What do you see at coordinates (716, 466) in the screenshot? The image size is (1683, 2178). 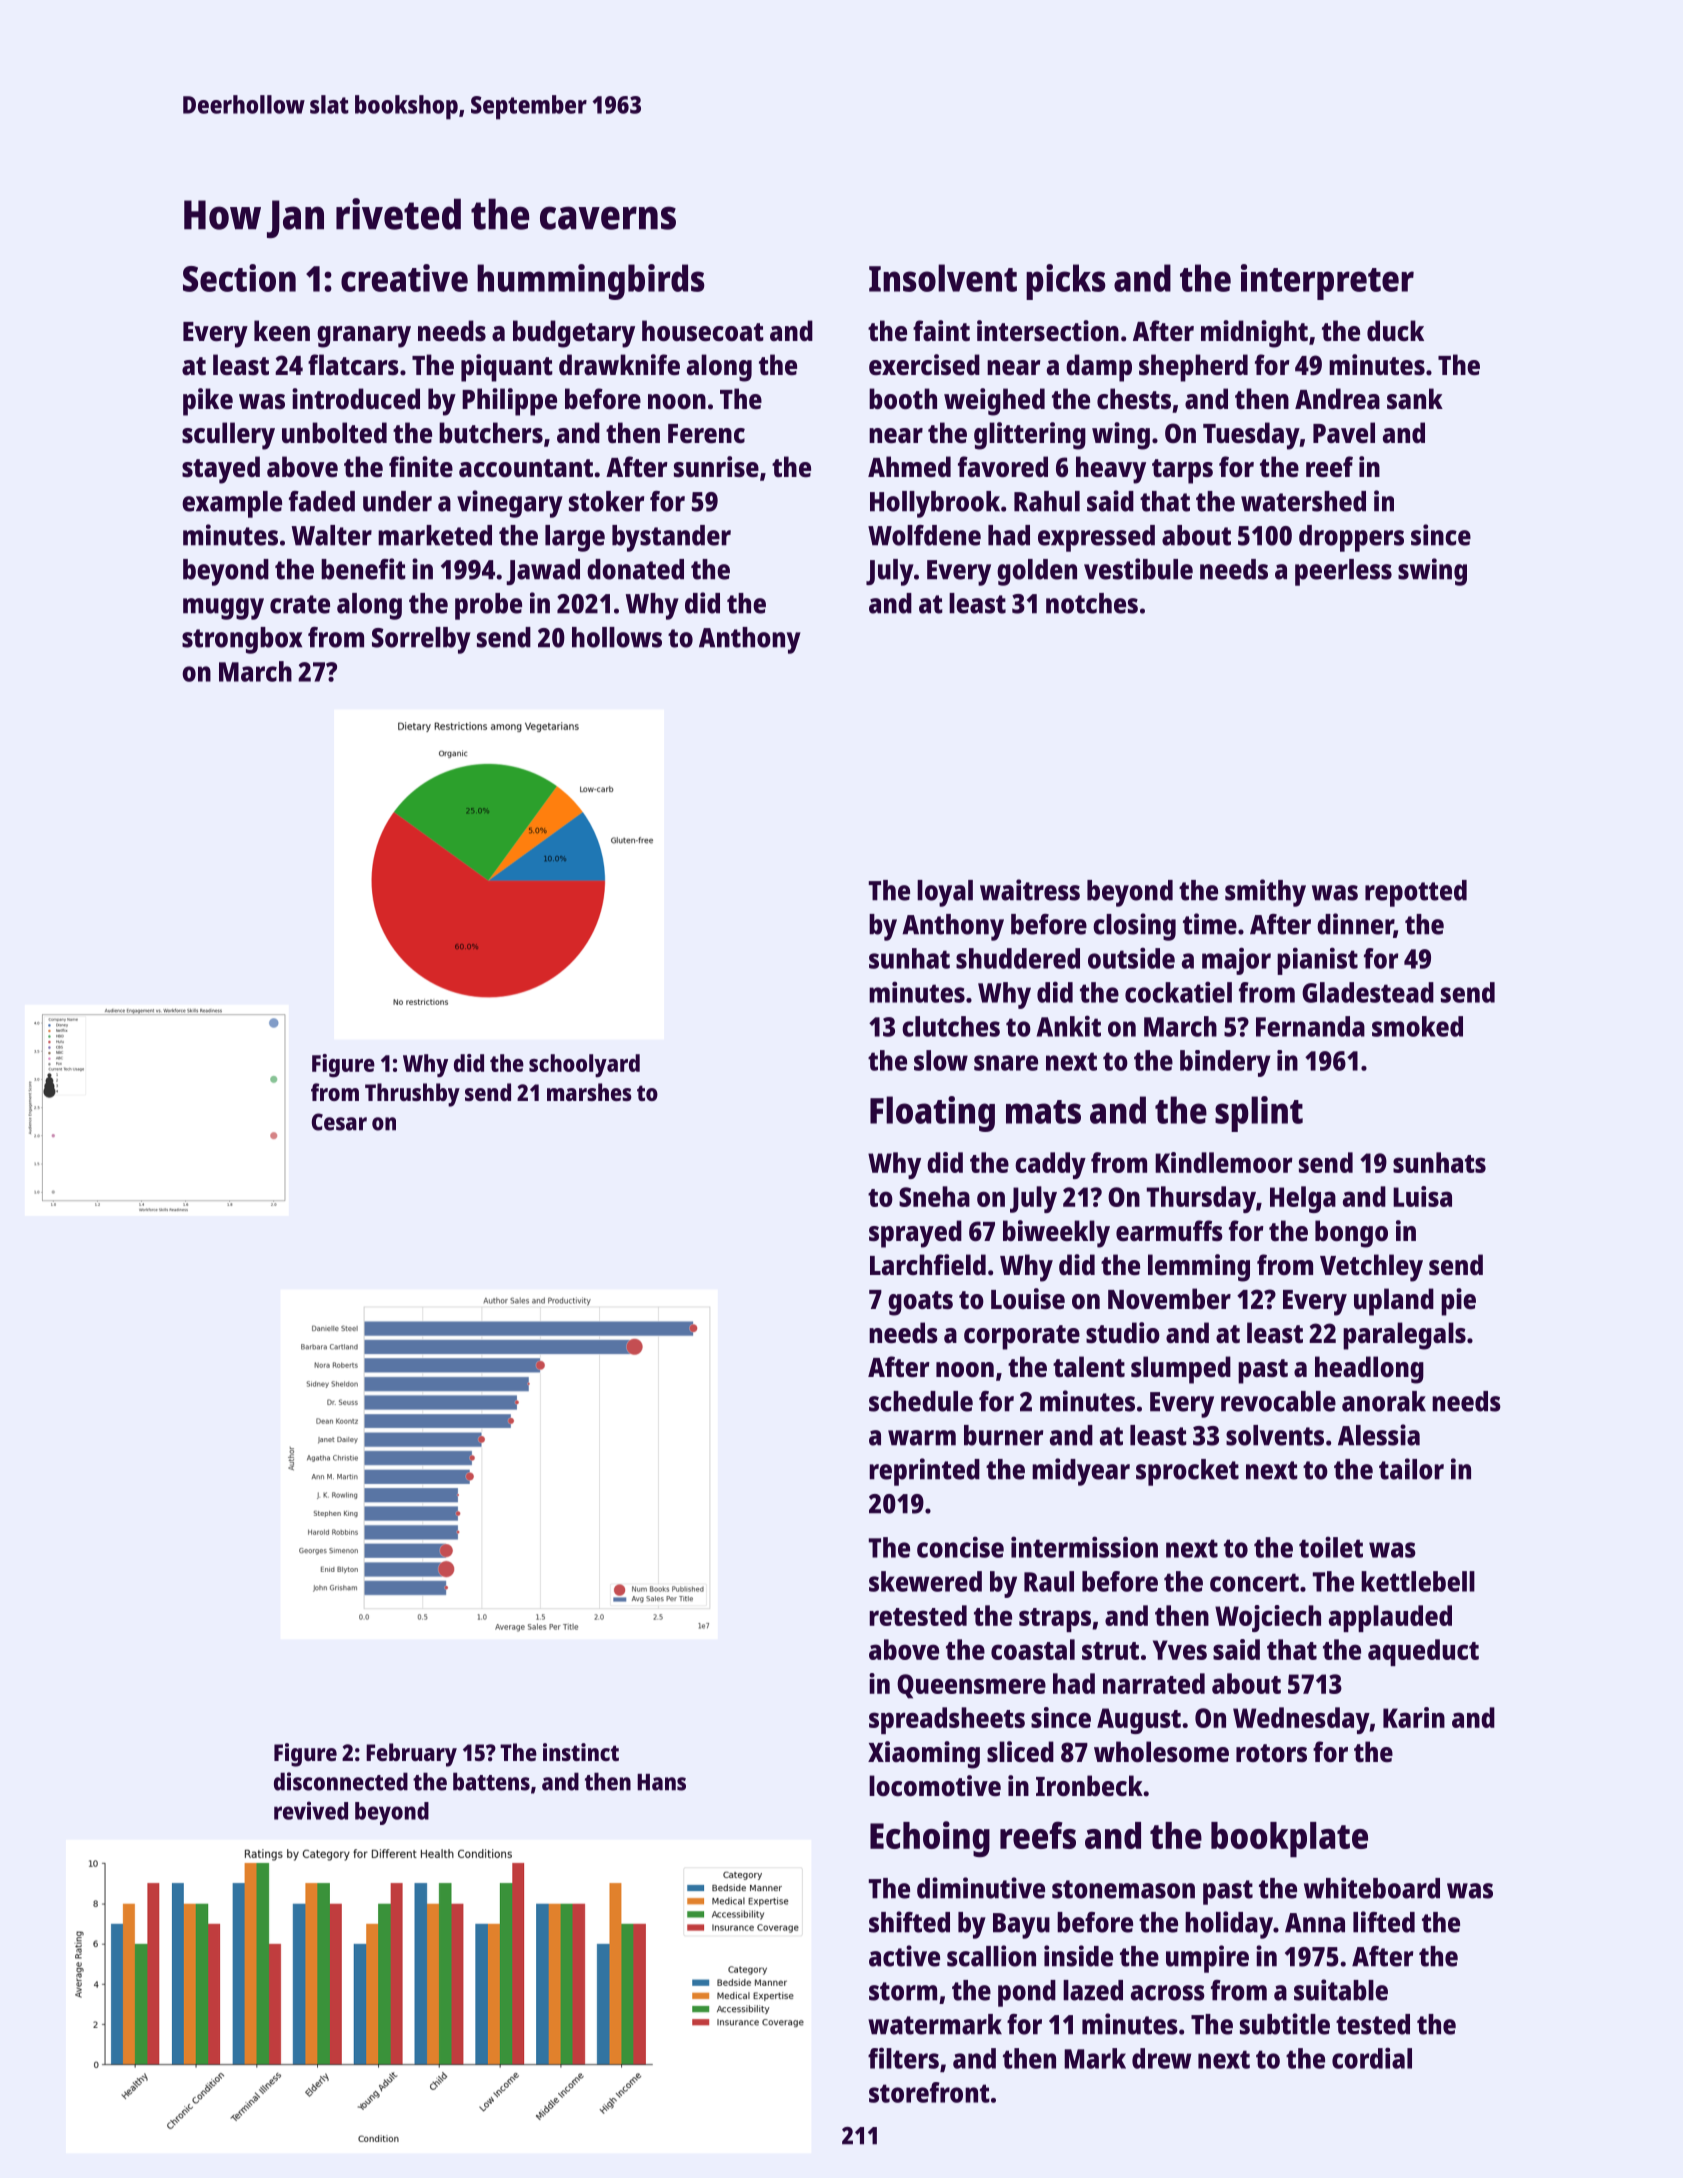 I see `sunrise` at bounding box center [716, 466].
